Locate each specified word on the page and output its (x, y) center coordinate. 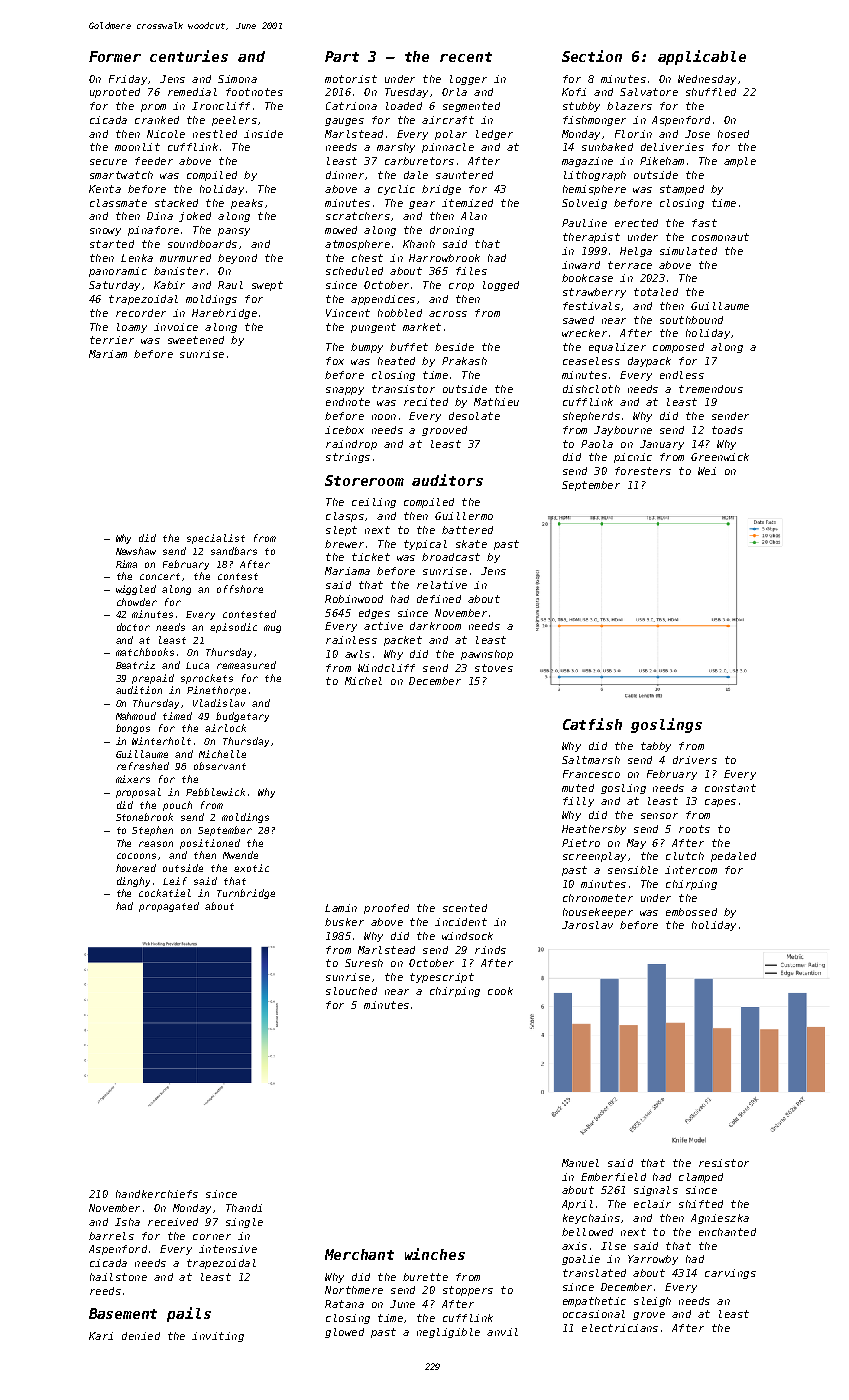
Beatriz (135, 665)
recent (466, 57)
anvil (502, 1332)
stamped (682, 190)
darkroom (435, 626)
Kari (101, 1336)
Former (115, 56)
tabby (656, 747)
